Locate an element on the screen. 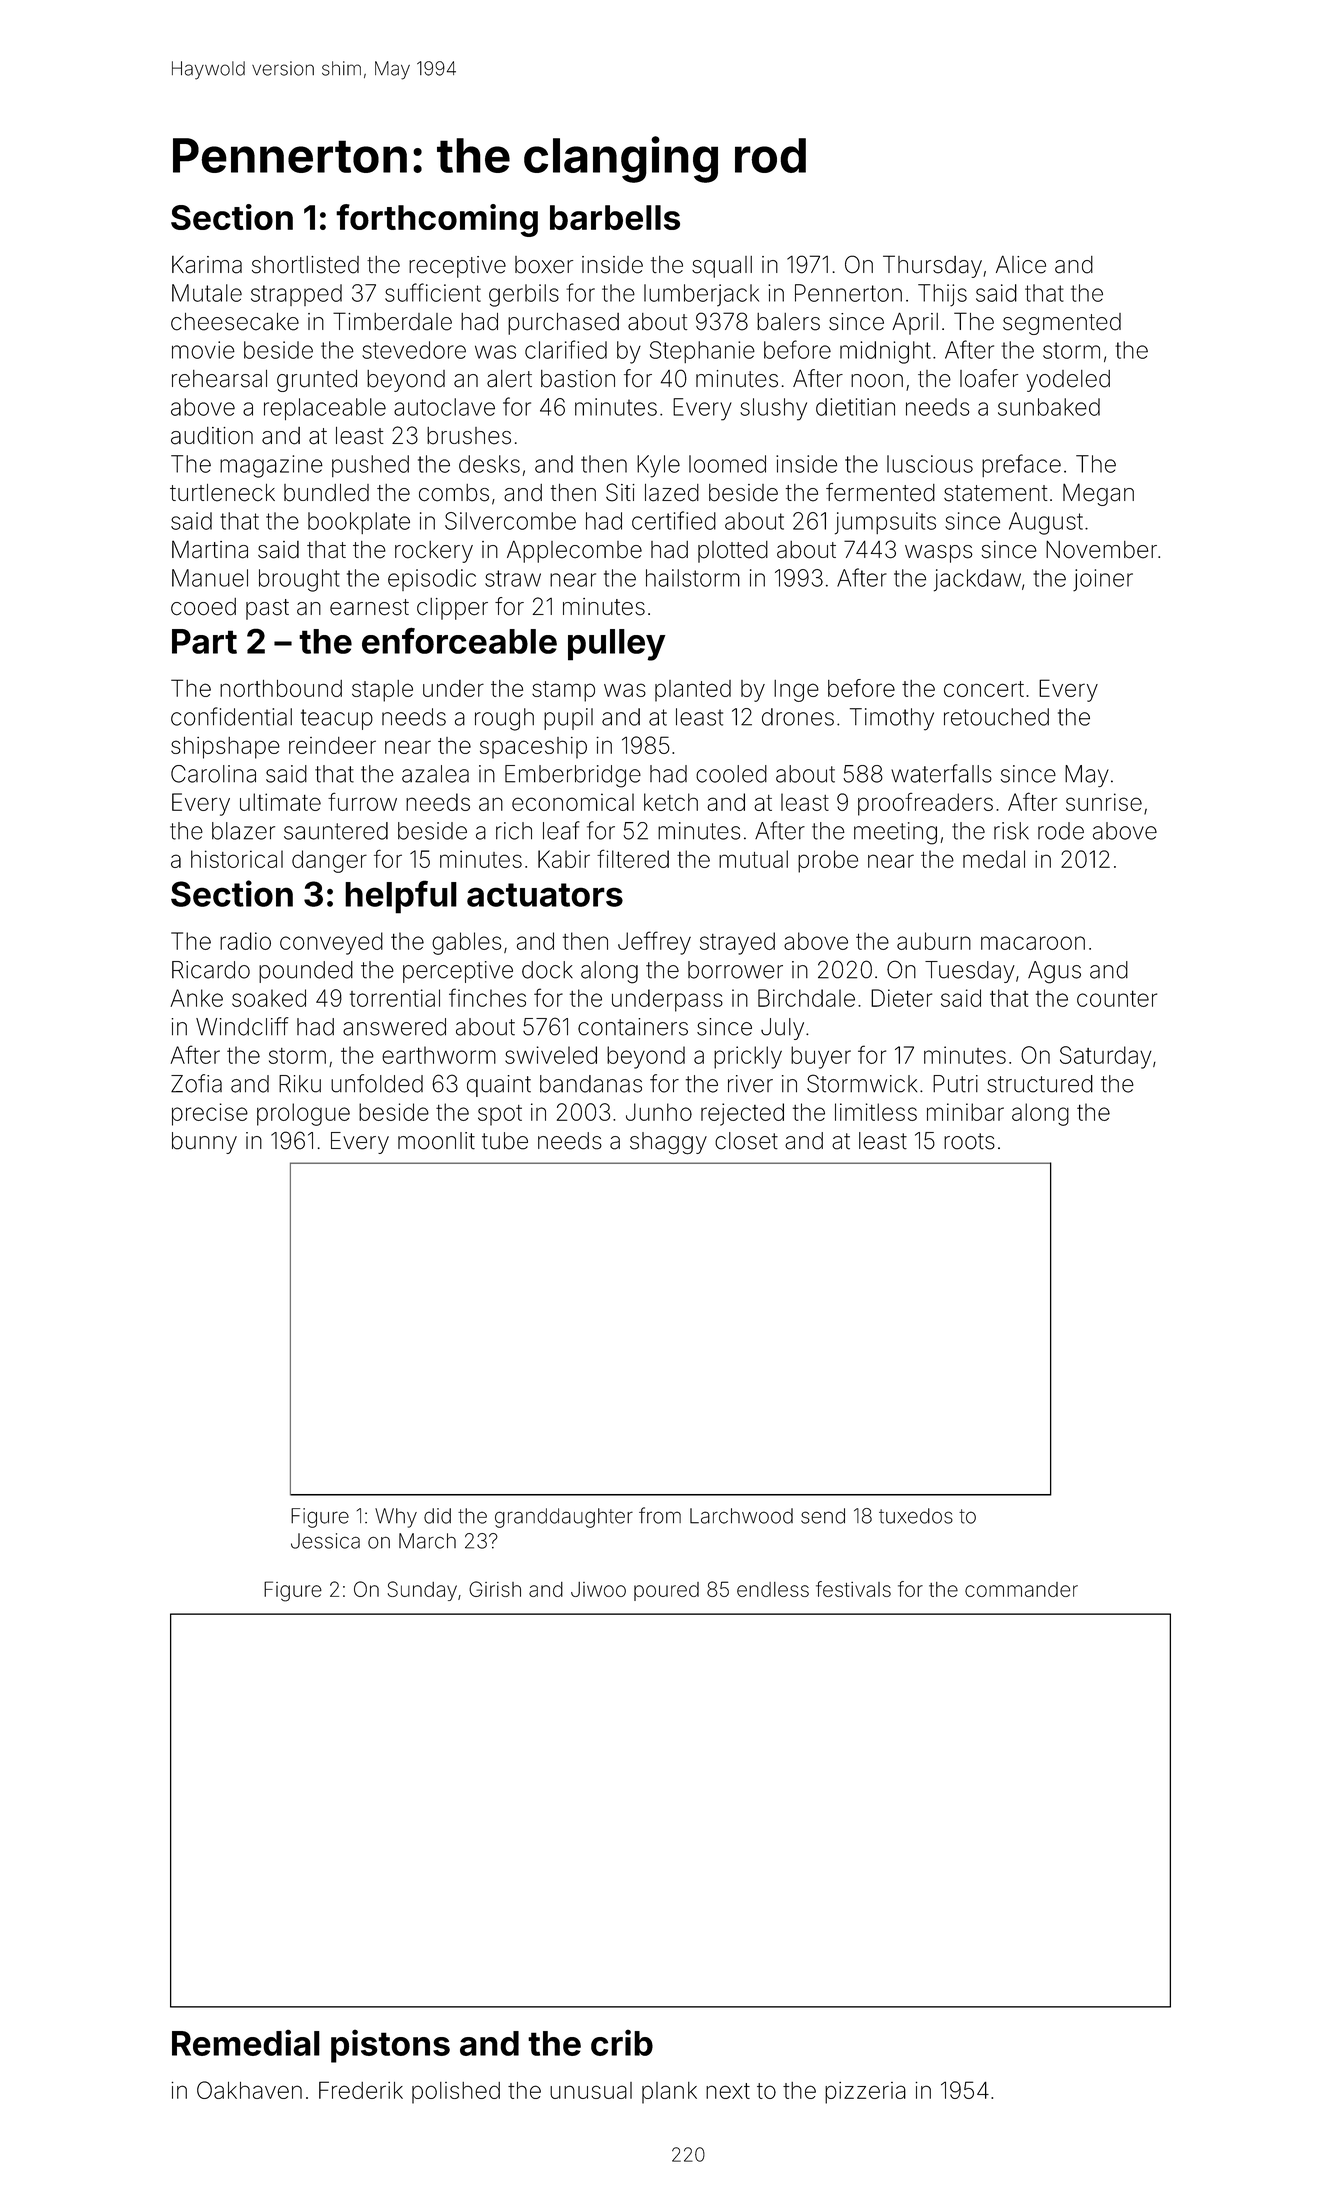 This screenshot has width=1341, height=2208. Alice is located at coordinates (1021, 264).
